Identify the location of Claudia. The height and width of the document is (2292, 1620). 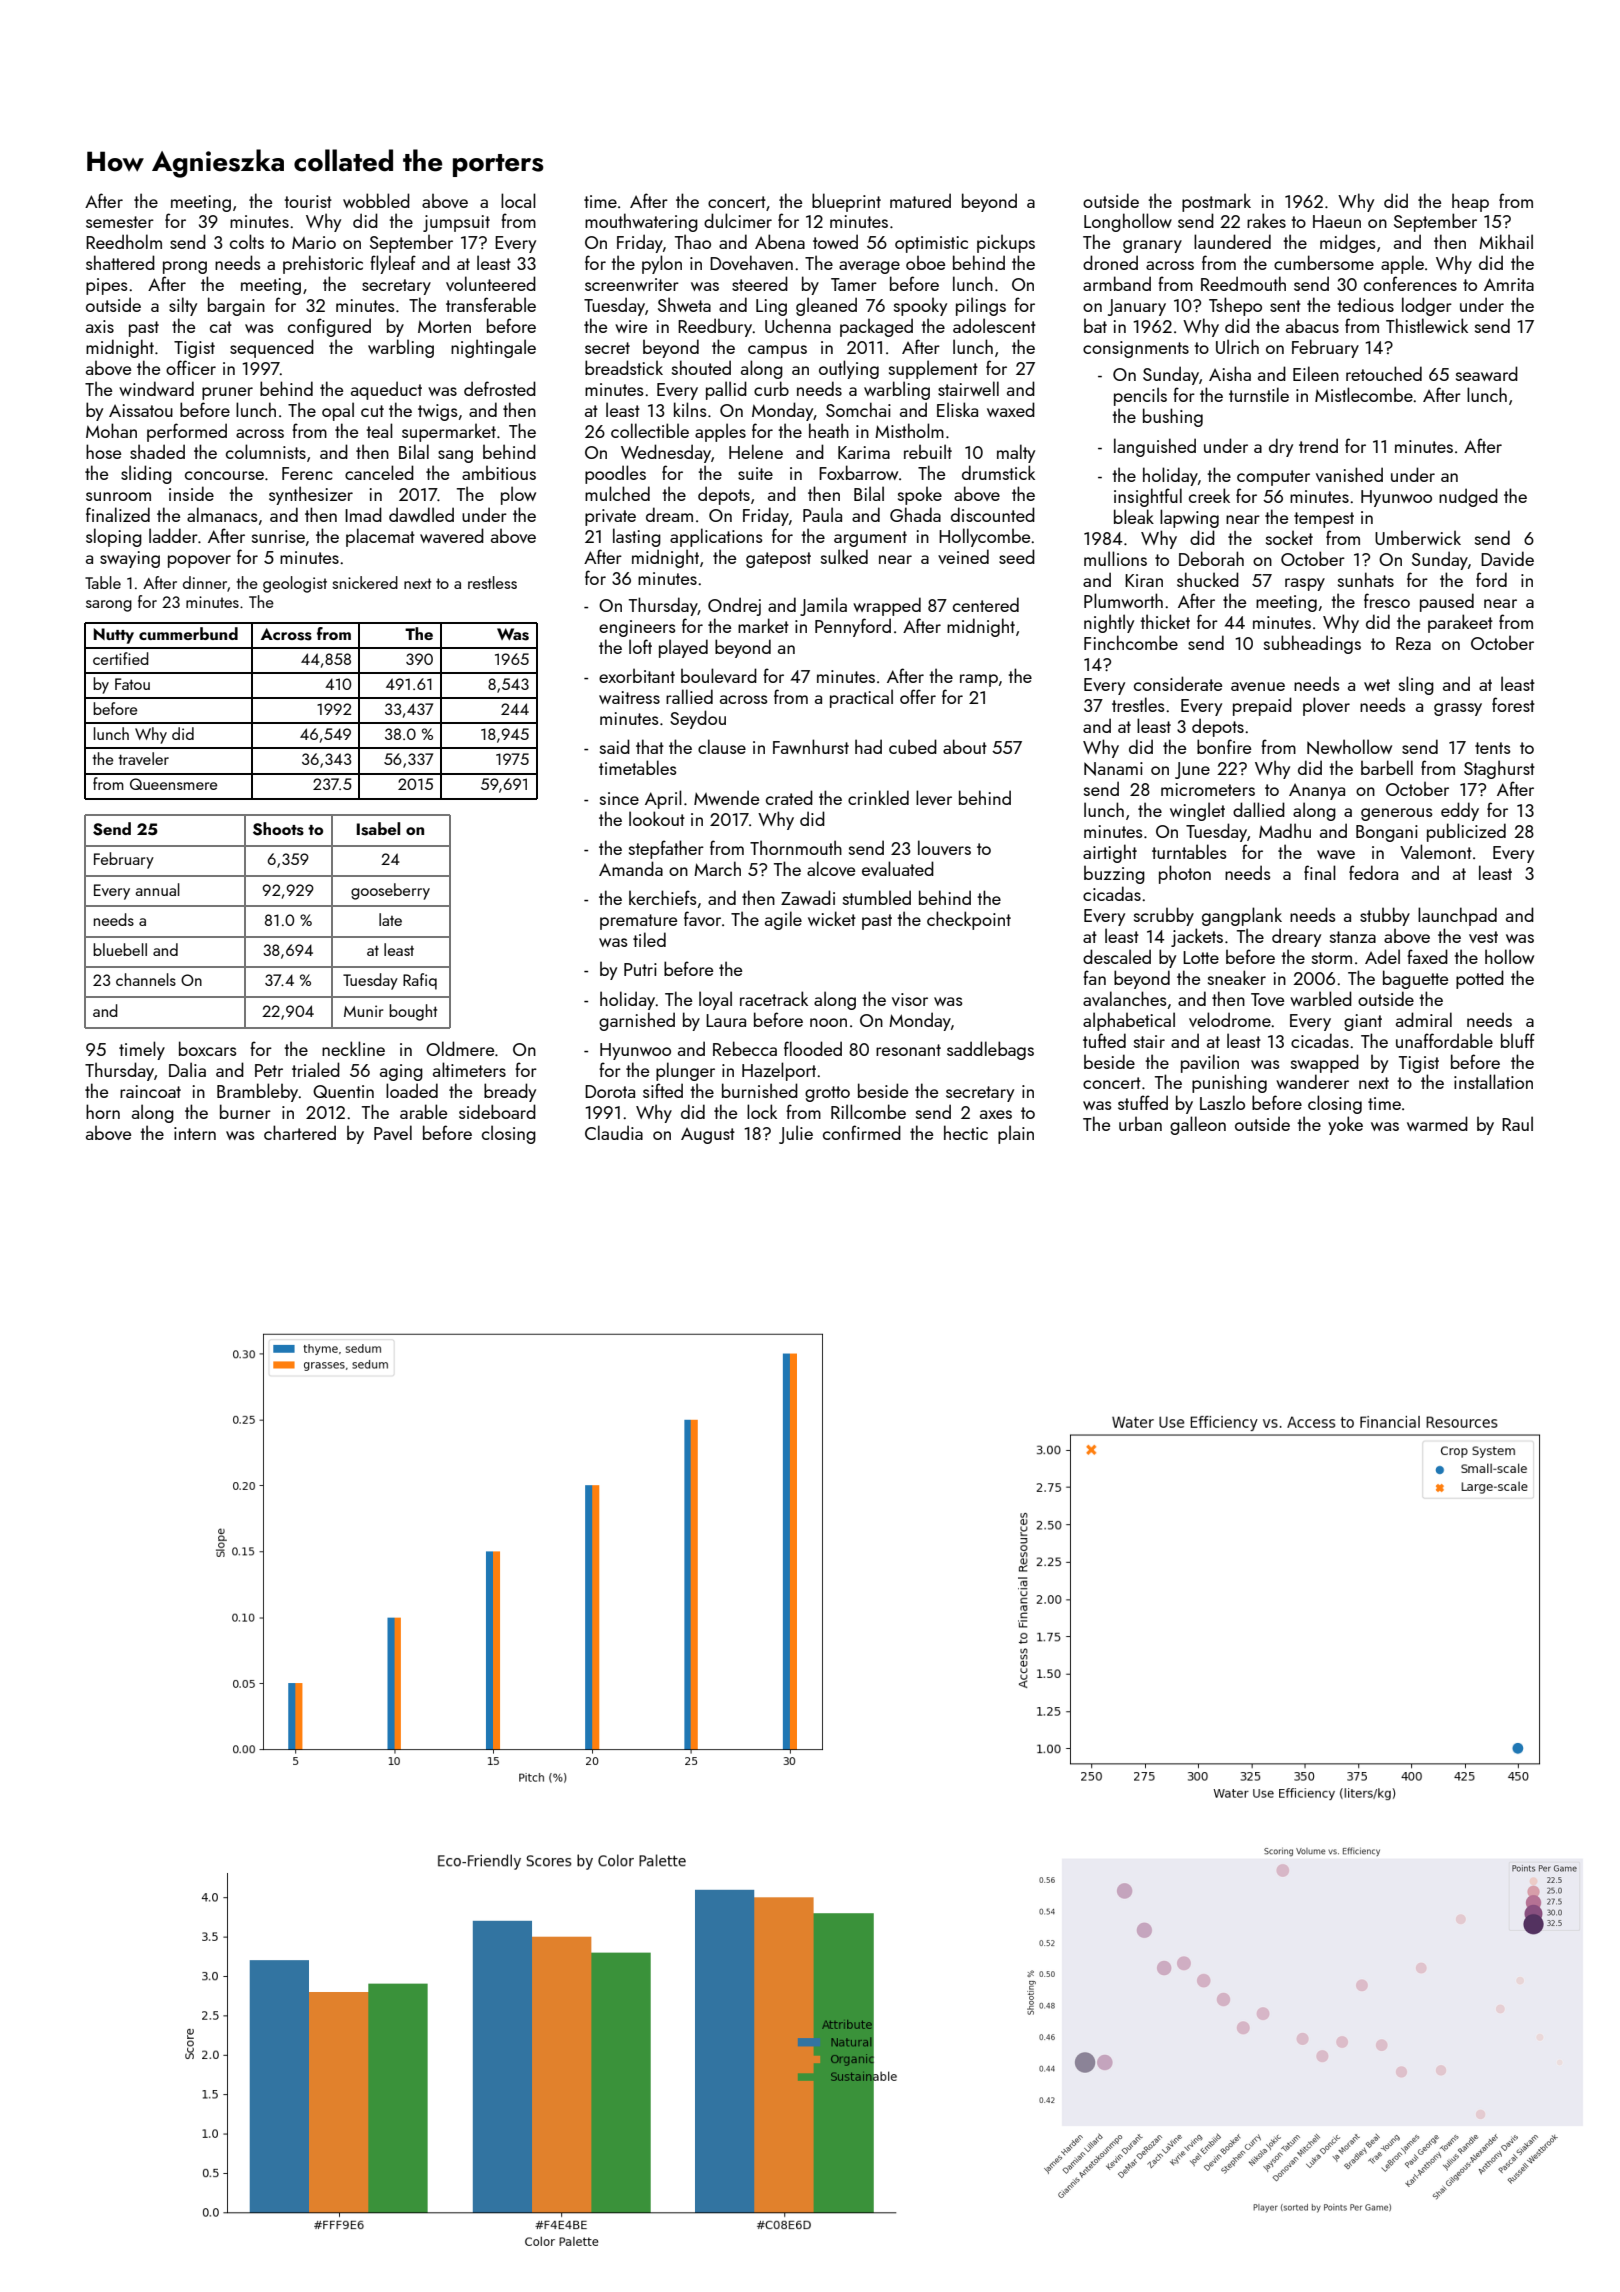
(614, 1132).
